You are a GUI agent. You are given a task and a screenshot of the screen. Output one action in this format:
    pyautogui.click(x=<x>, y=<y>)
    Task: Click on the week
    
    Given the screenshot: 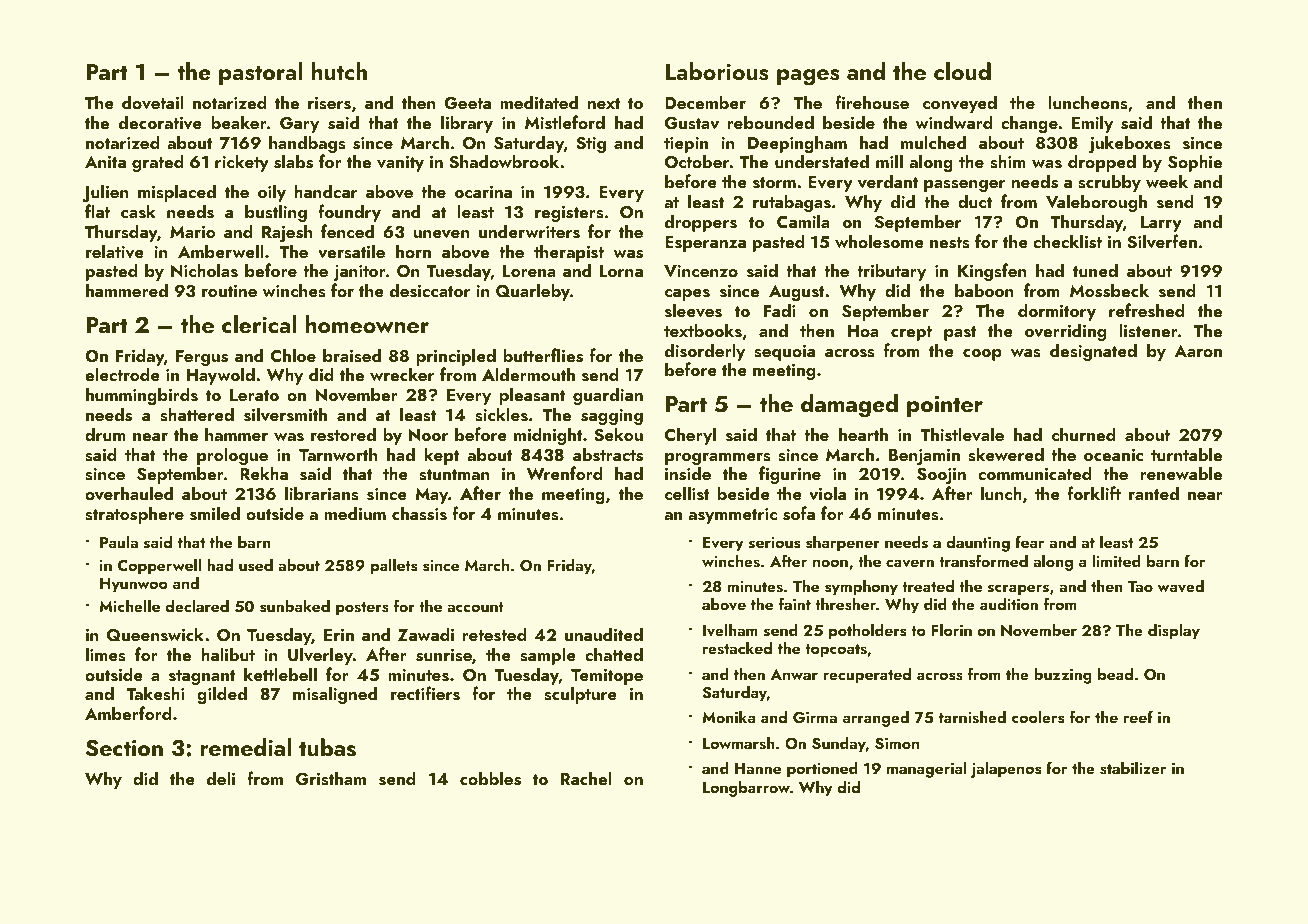 What is the action you would take?
    pyautogui.click(x=1167, y=181)
